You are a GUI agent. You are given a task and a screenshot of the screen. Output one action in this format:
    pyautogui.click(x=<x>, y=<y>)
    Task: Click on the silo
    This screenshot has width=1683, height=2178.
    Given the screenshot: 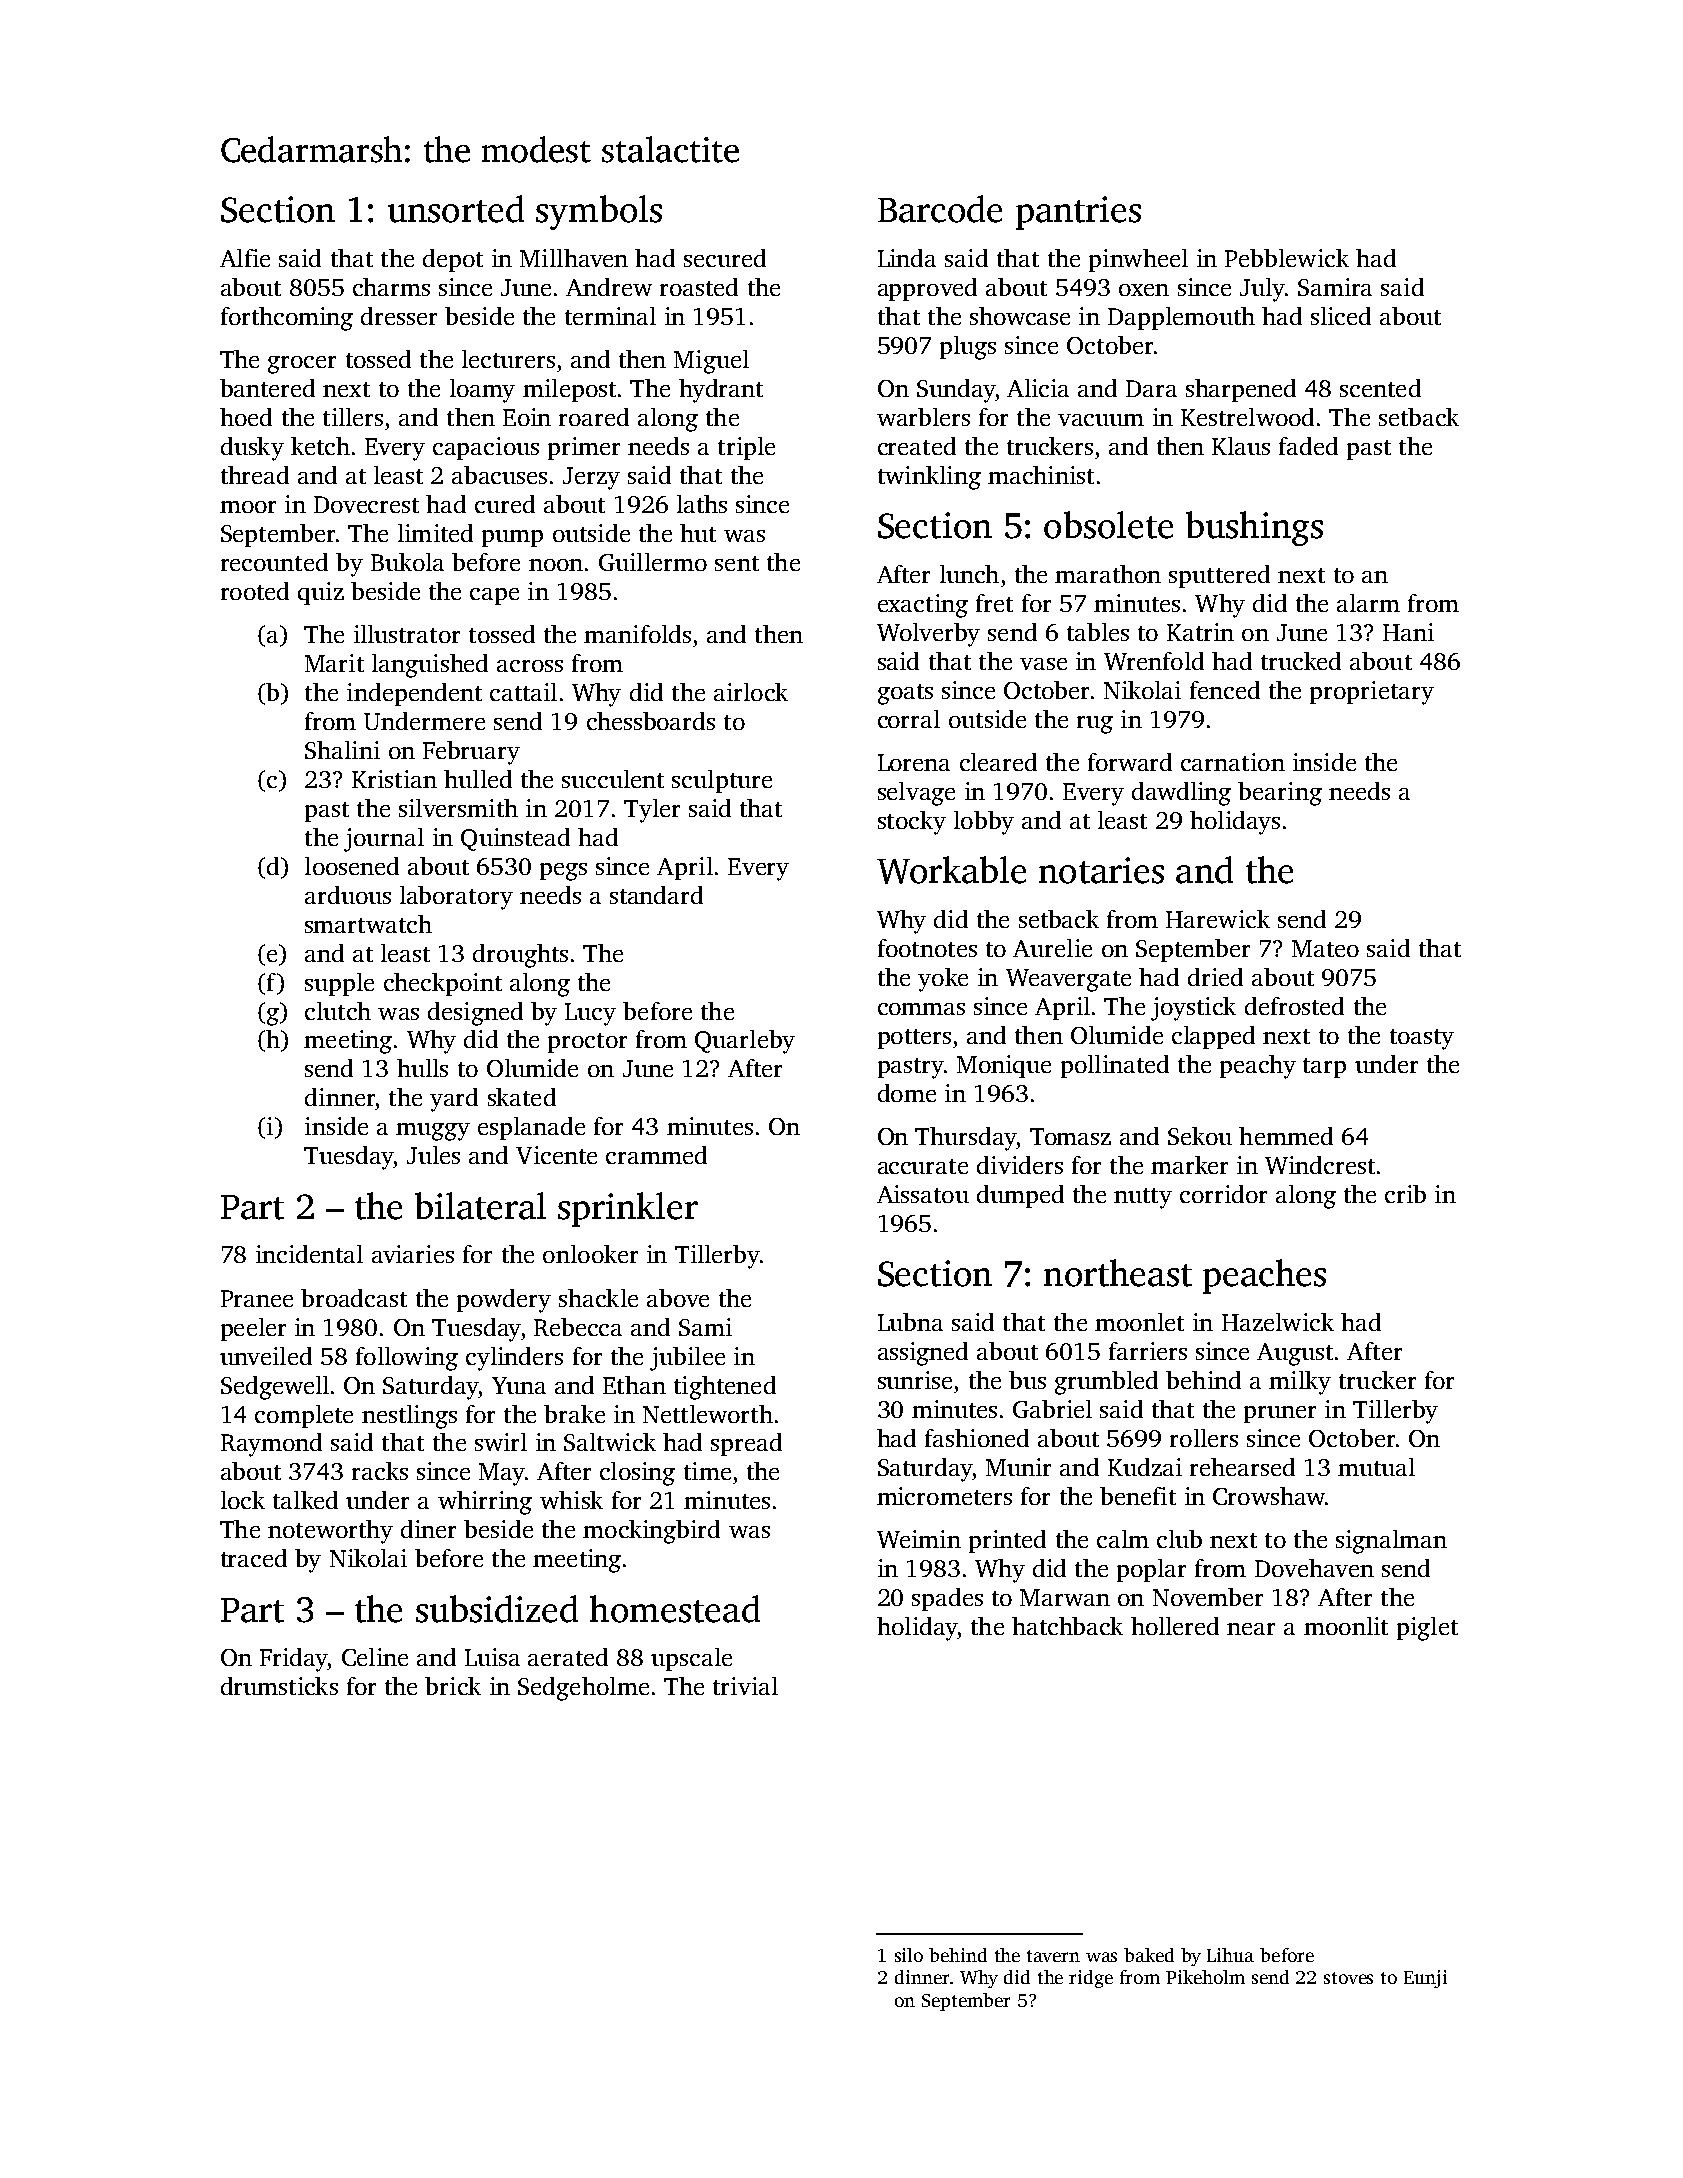 What is the action you would take?
    pyautogui.click(x=909, y=1955)
